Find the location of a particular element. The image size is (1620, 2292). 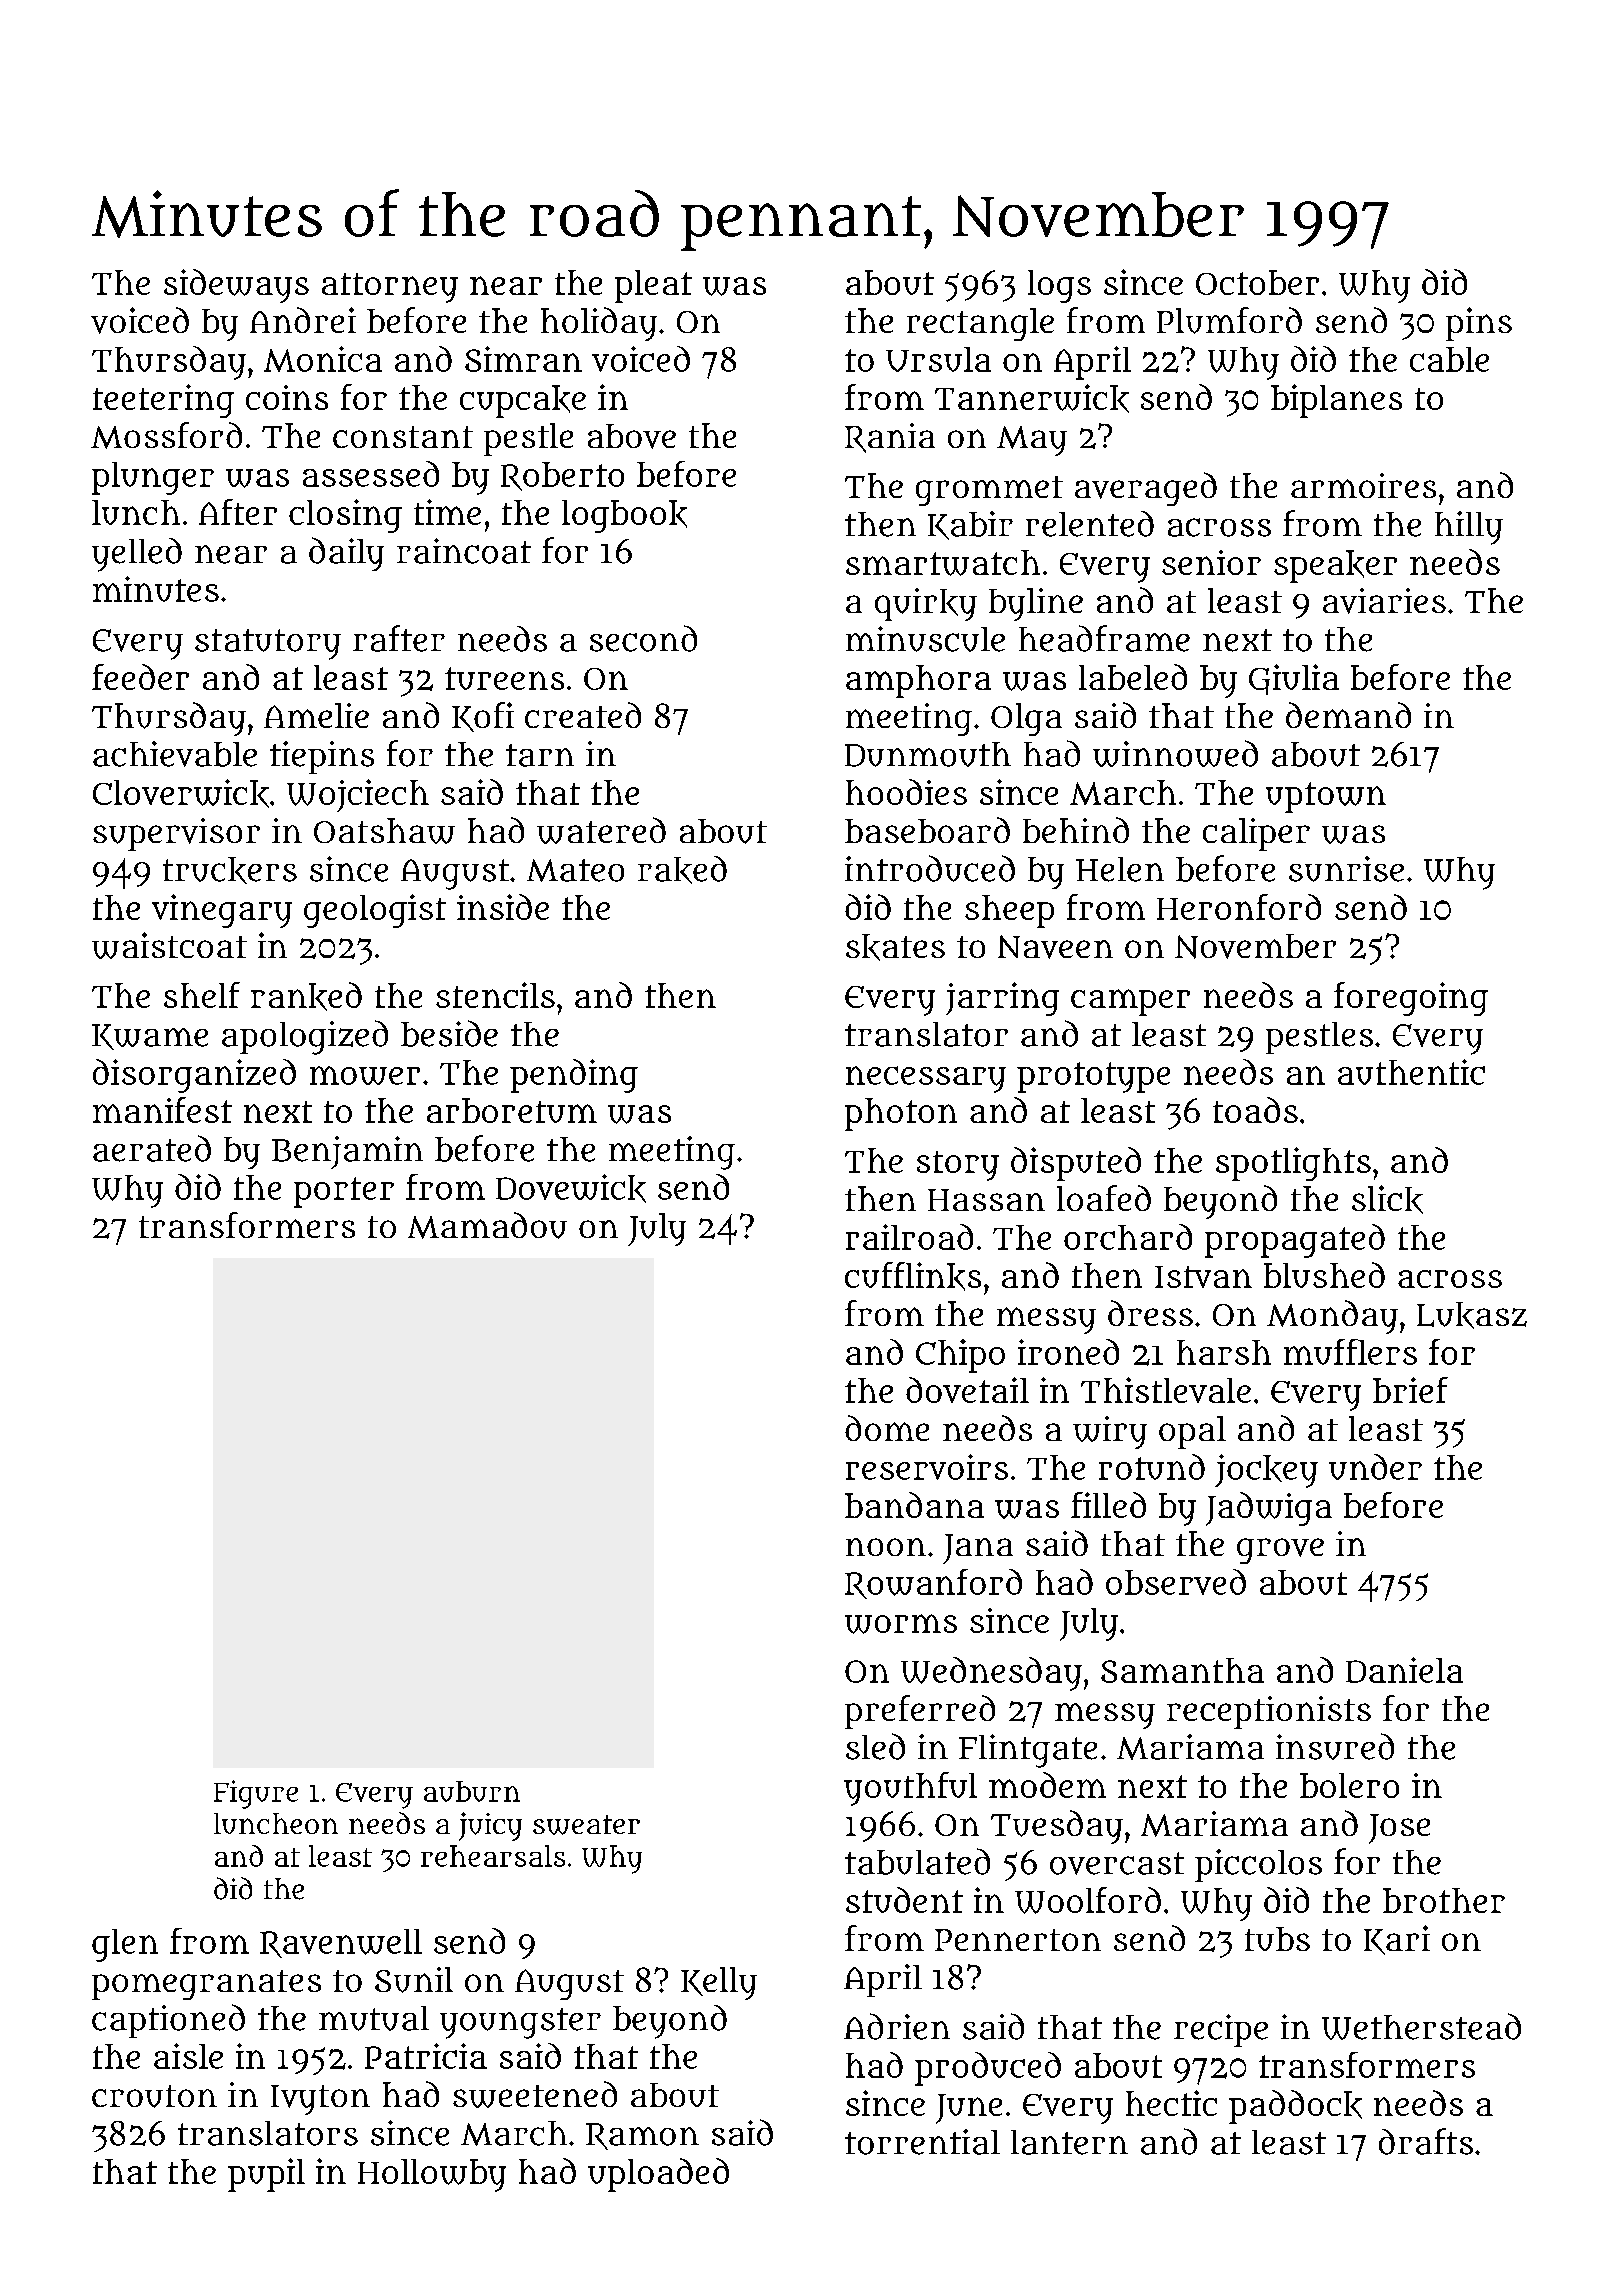

jarring is located at coordinates (1002, 999).
